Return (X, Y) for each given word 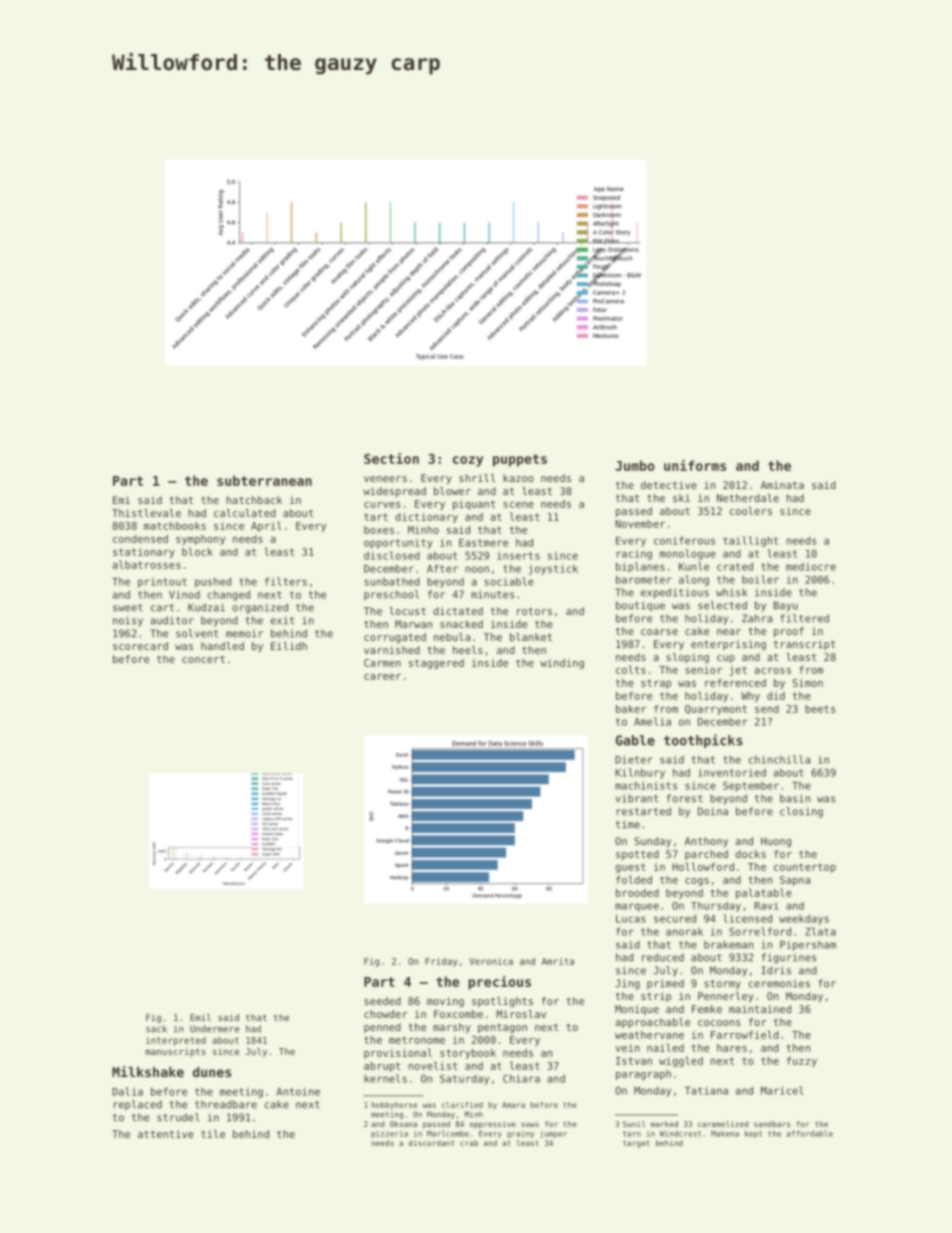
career (382, 677)
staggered (436, 664)
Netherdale (748, 498)
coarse (659, 632)
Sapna (795, 881)
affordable (810, 1133)
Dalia (127, 1091)
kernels (385, 1078)
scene (518, 505)
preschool (391, 595)
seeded (382, 1001)
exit (282, 620)
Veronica (491, 961)
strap (656, 684)
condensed (140, 539)
